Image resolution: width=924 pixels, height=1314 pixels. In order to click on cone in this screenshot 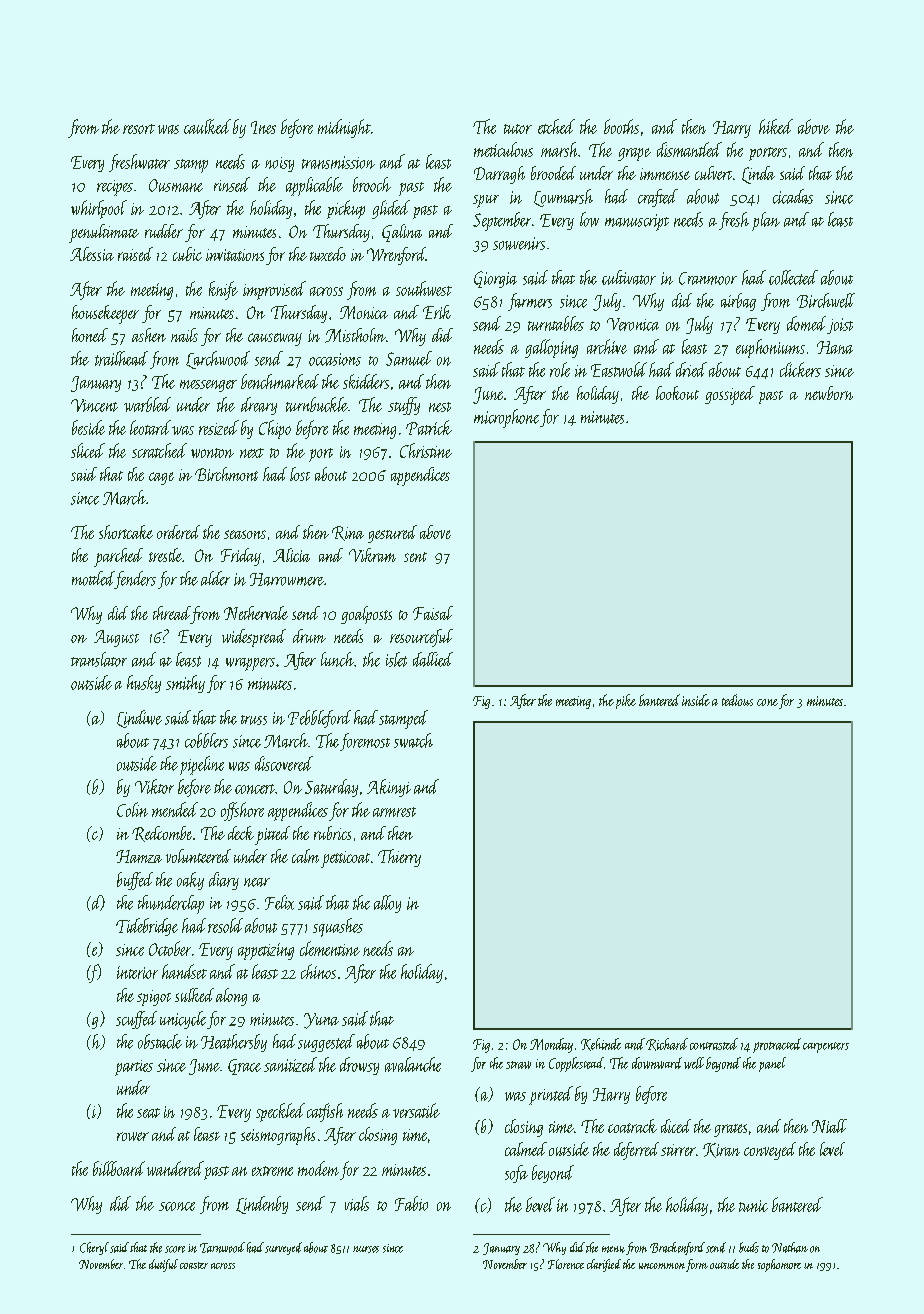, I will do `click(767, 702)`.
